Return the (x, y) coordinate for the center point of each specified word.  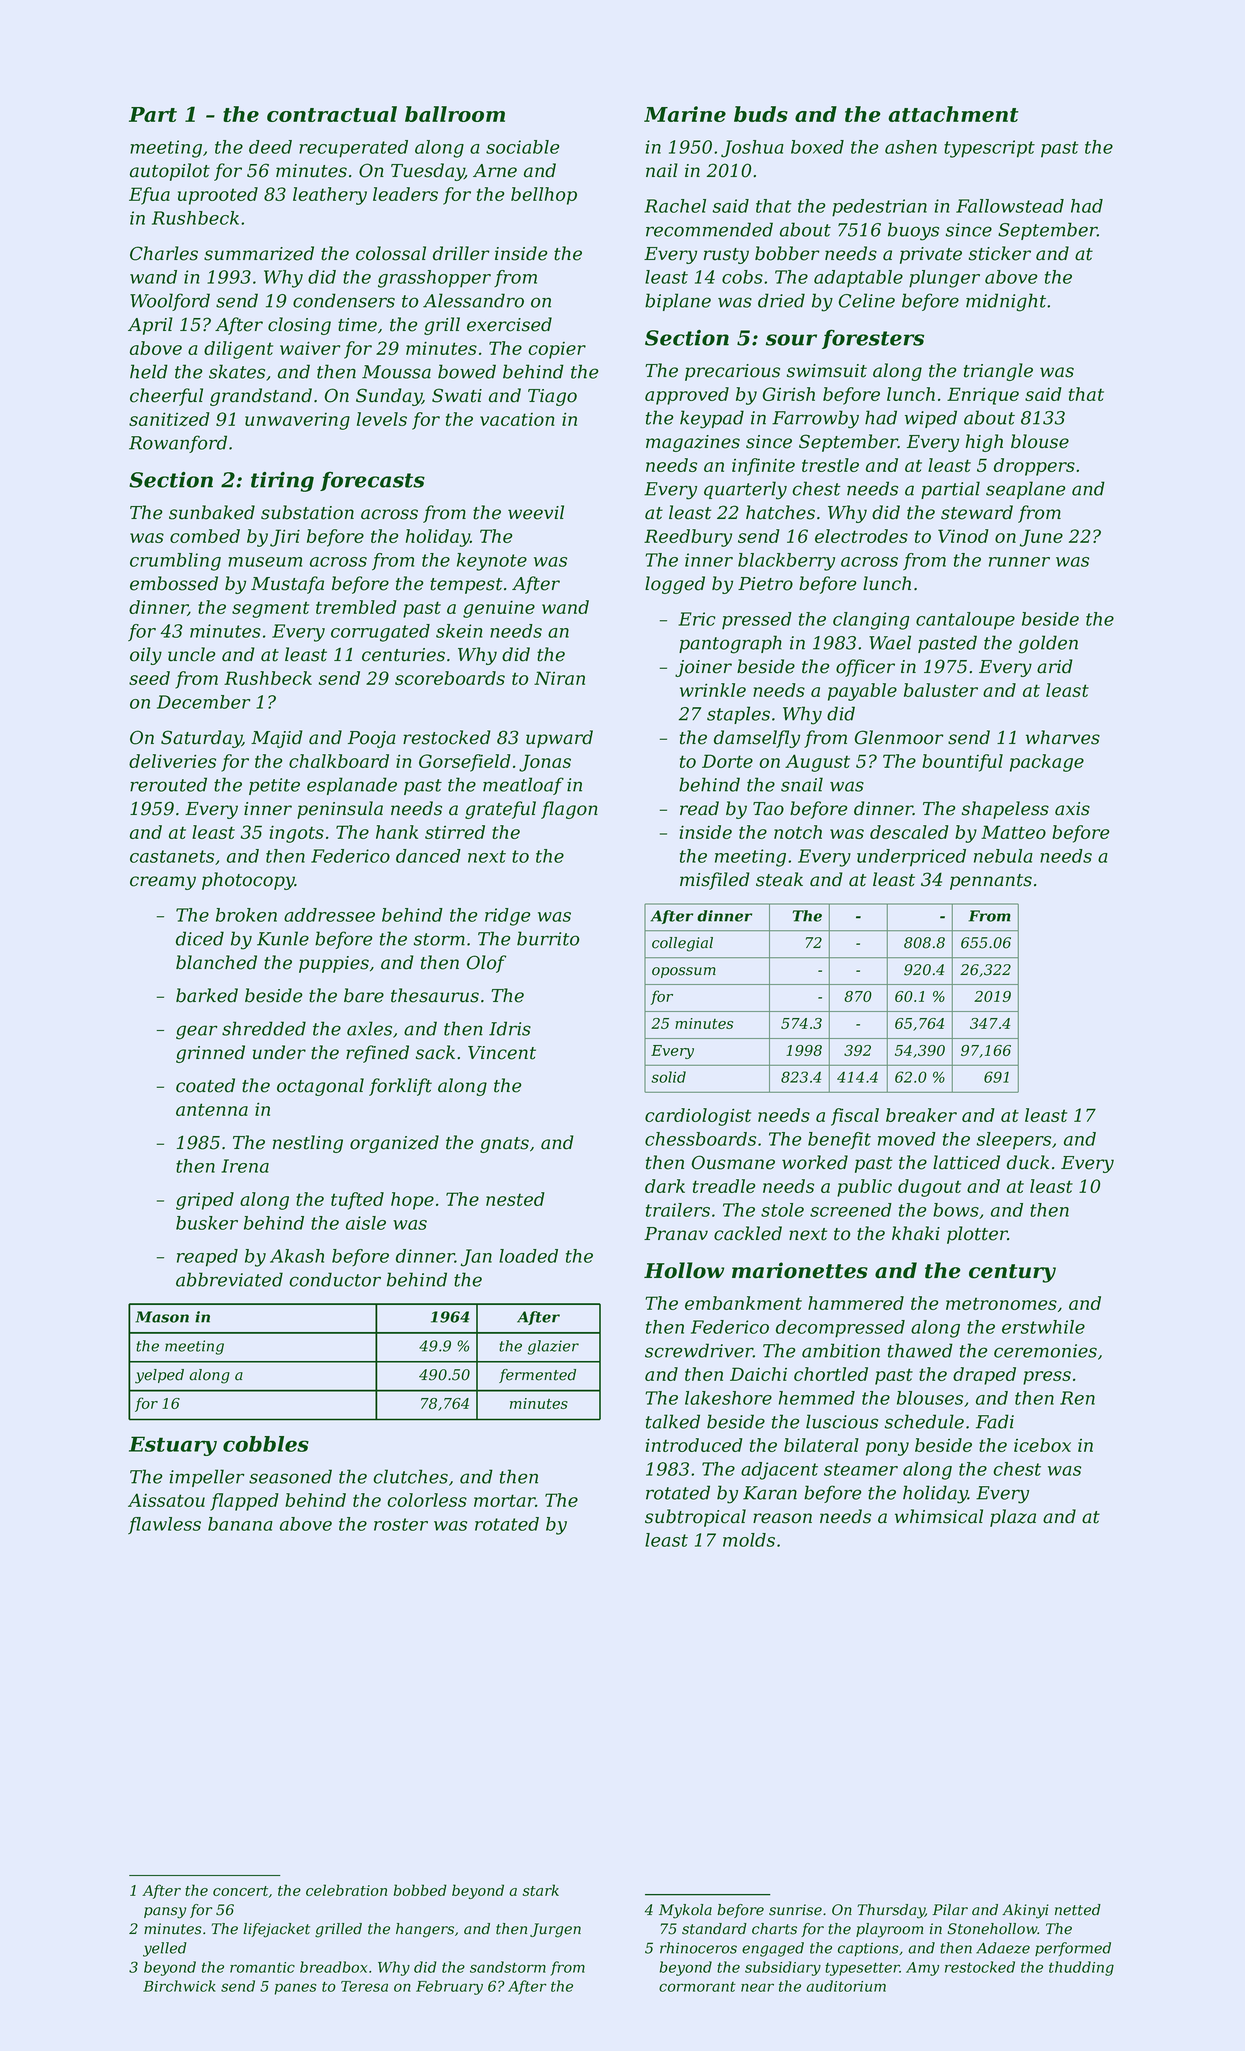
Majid (277, 739)
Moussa (396, 372)
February (449, 1987)
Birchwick (179, 1986)
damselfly (757, 739)
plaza (1013, 1518)
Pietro (765, 584)
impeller (206, 1478)
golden (1048, 644)
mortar (505, 1500)
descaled (909, 832)
